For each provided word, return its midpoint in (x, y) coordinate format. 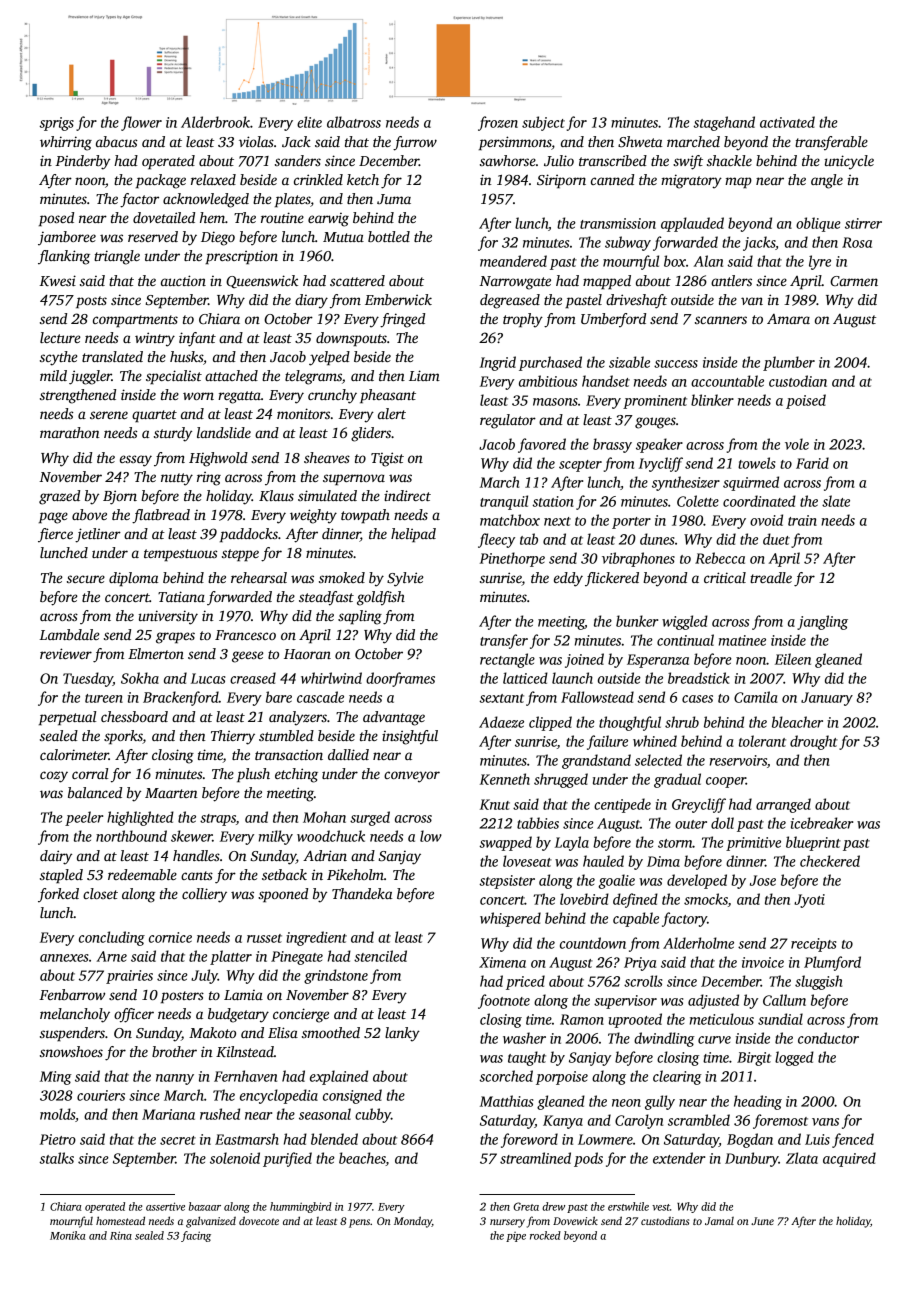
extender (679, 1158)
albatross (354, 122)
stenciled (380, 956)
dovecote (259, 1220)
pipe (516, 1237)
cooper (726, 782)
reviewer (66, 653)
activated (787, 122)
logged (794, 1058)
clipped (550, 723)
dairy (56, 857)
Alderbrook (215, 122)
